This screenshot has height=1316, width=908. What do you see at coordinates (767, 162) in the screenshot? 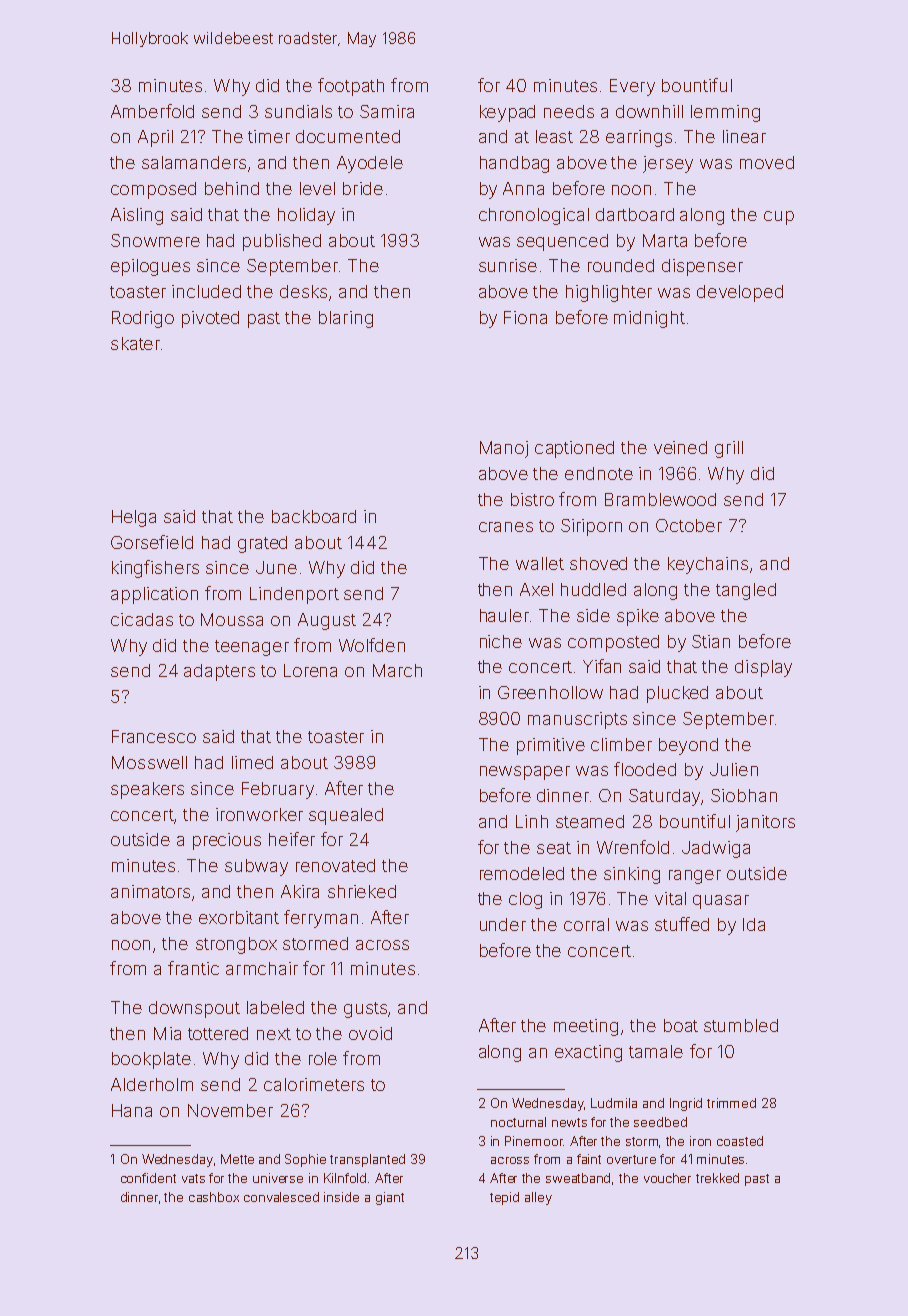
I see `moved` at bounding box center [767, 162].
